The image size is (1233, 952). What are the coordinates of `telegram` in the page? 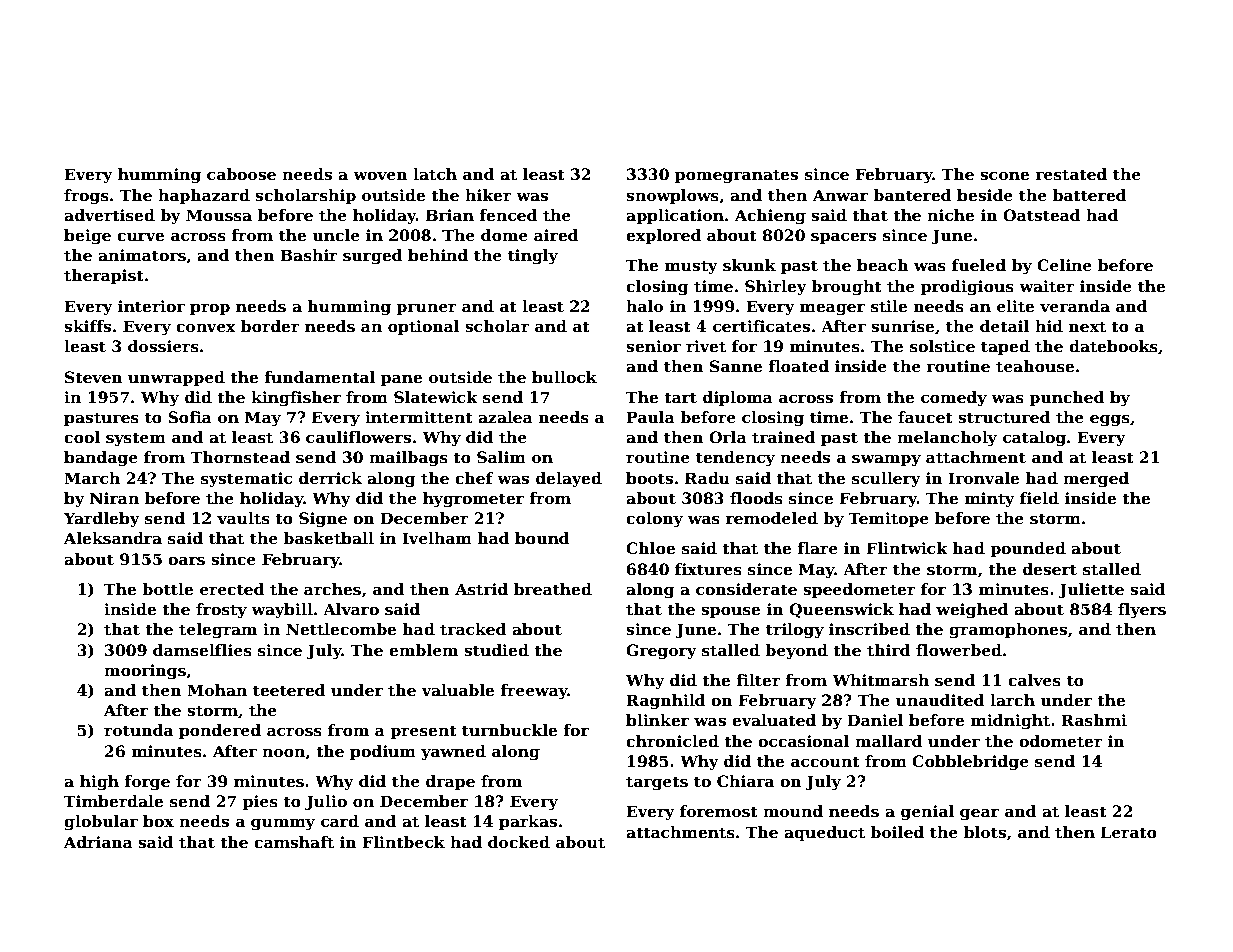 It's located at (218, 631).
